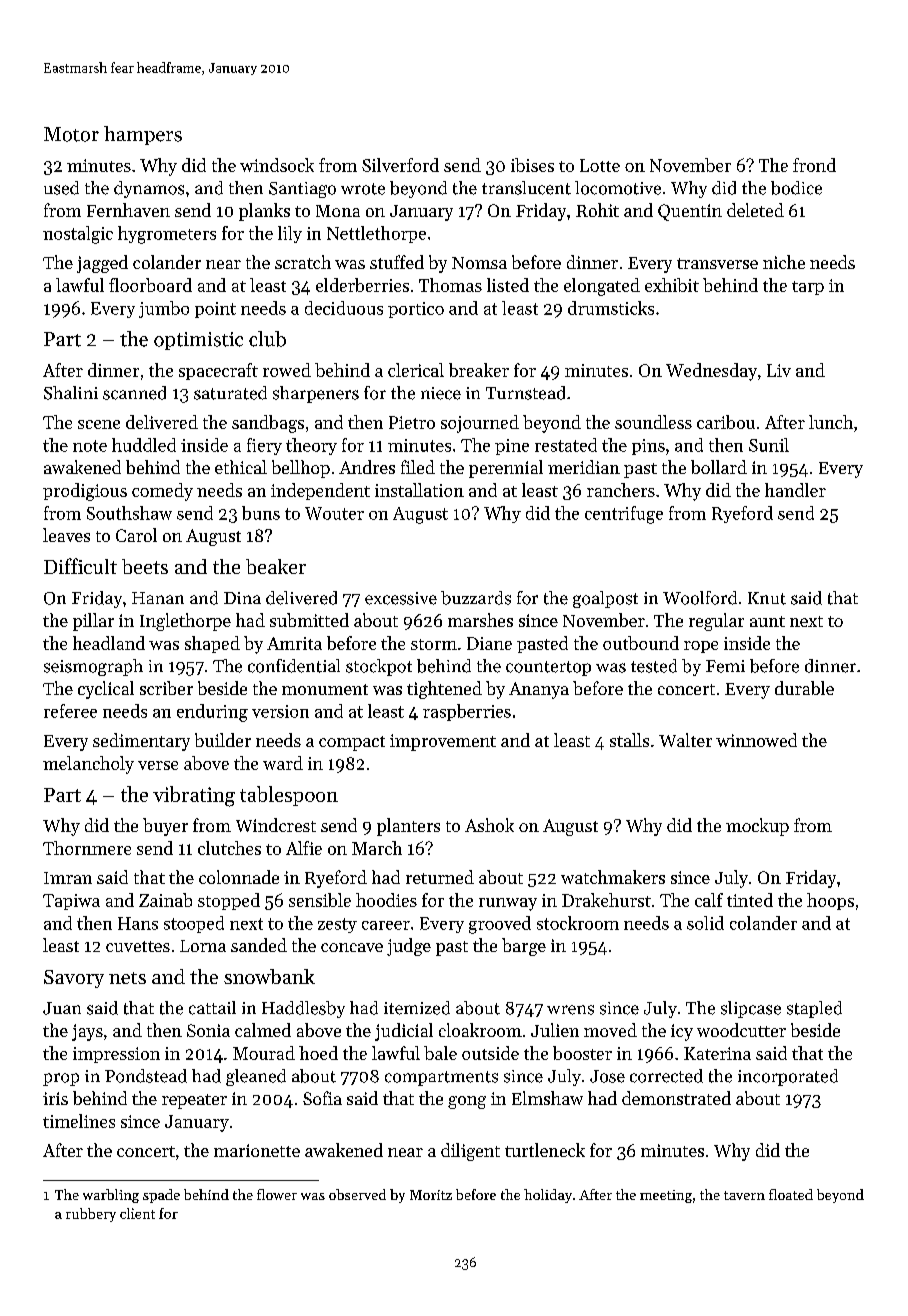  What do you see at coordinates (143, 135) in the image?
I see `hampers` at bounding box center [143, 135].
